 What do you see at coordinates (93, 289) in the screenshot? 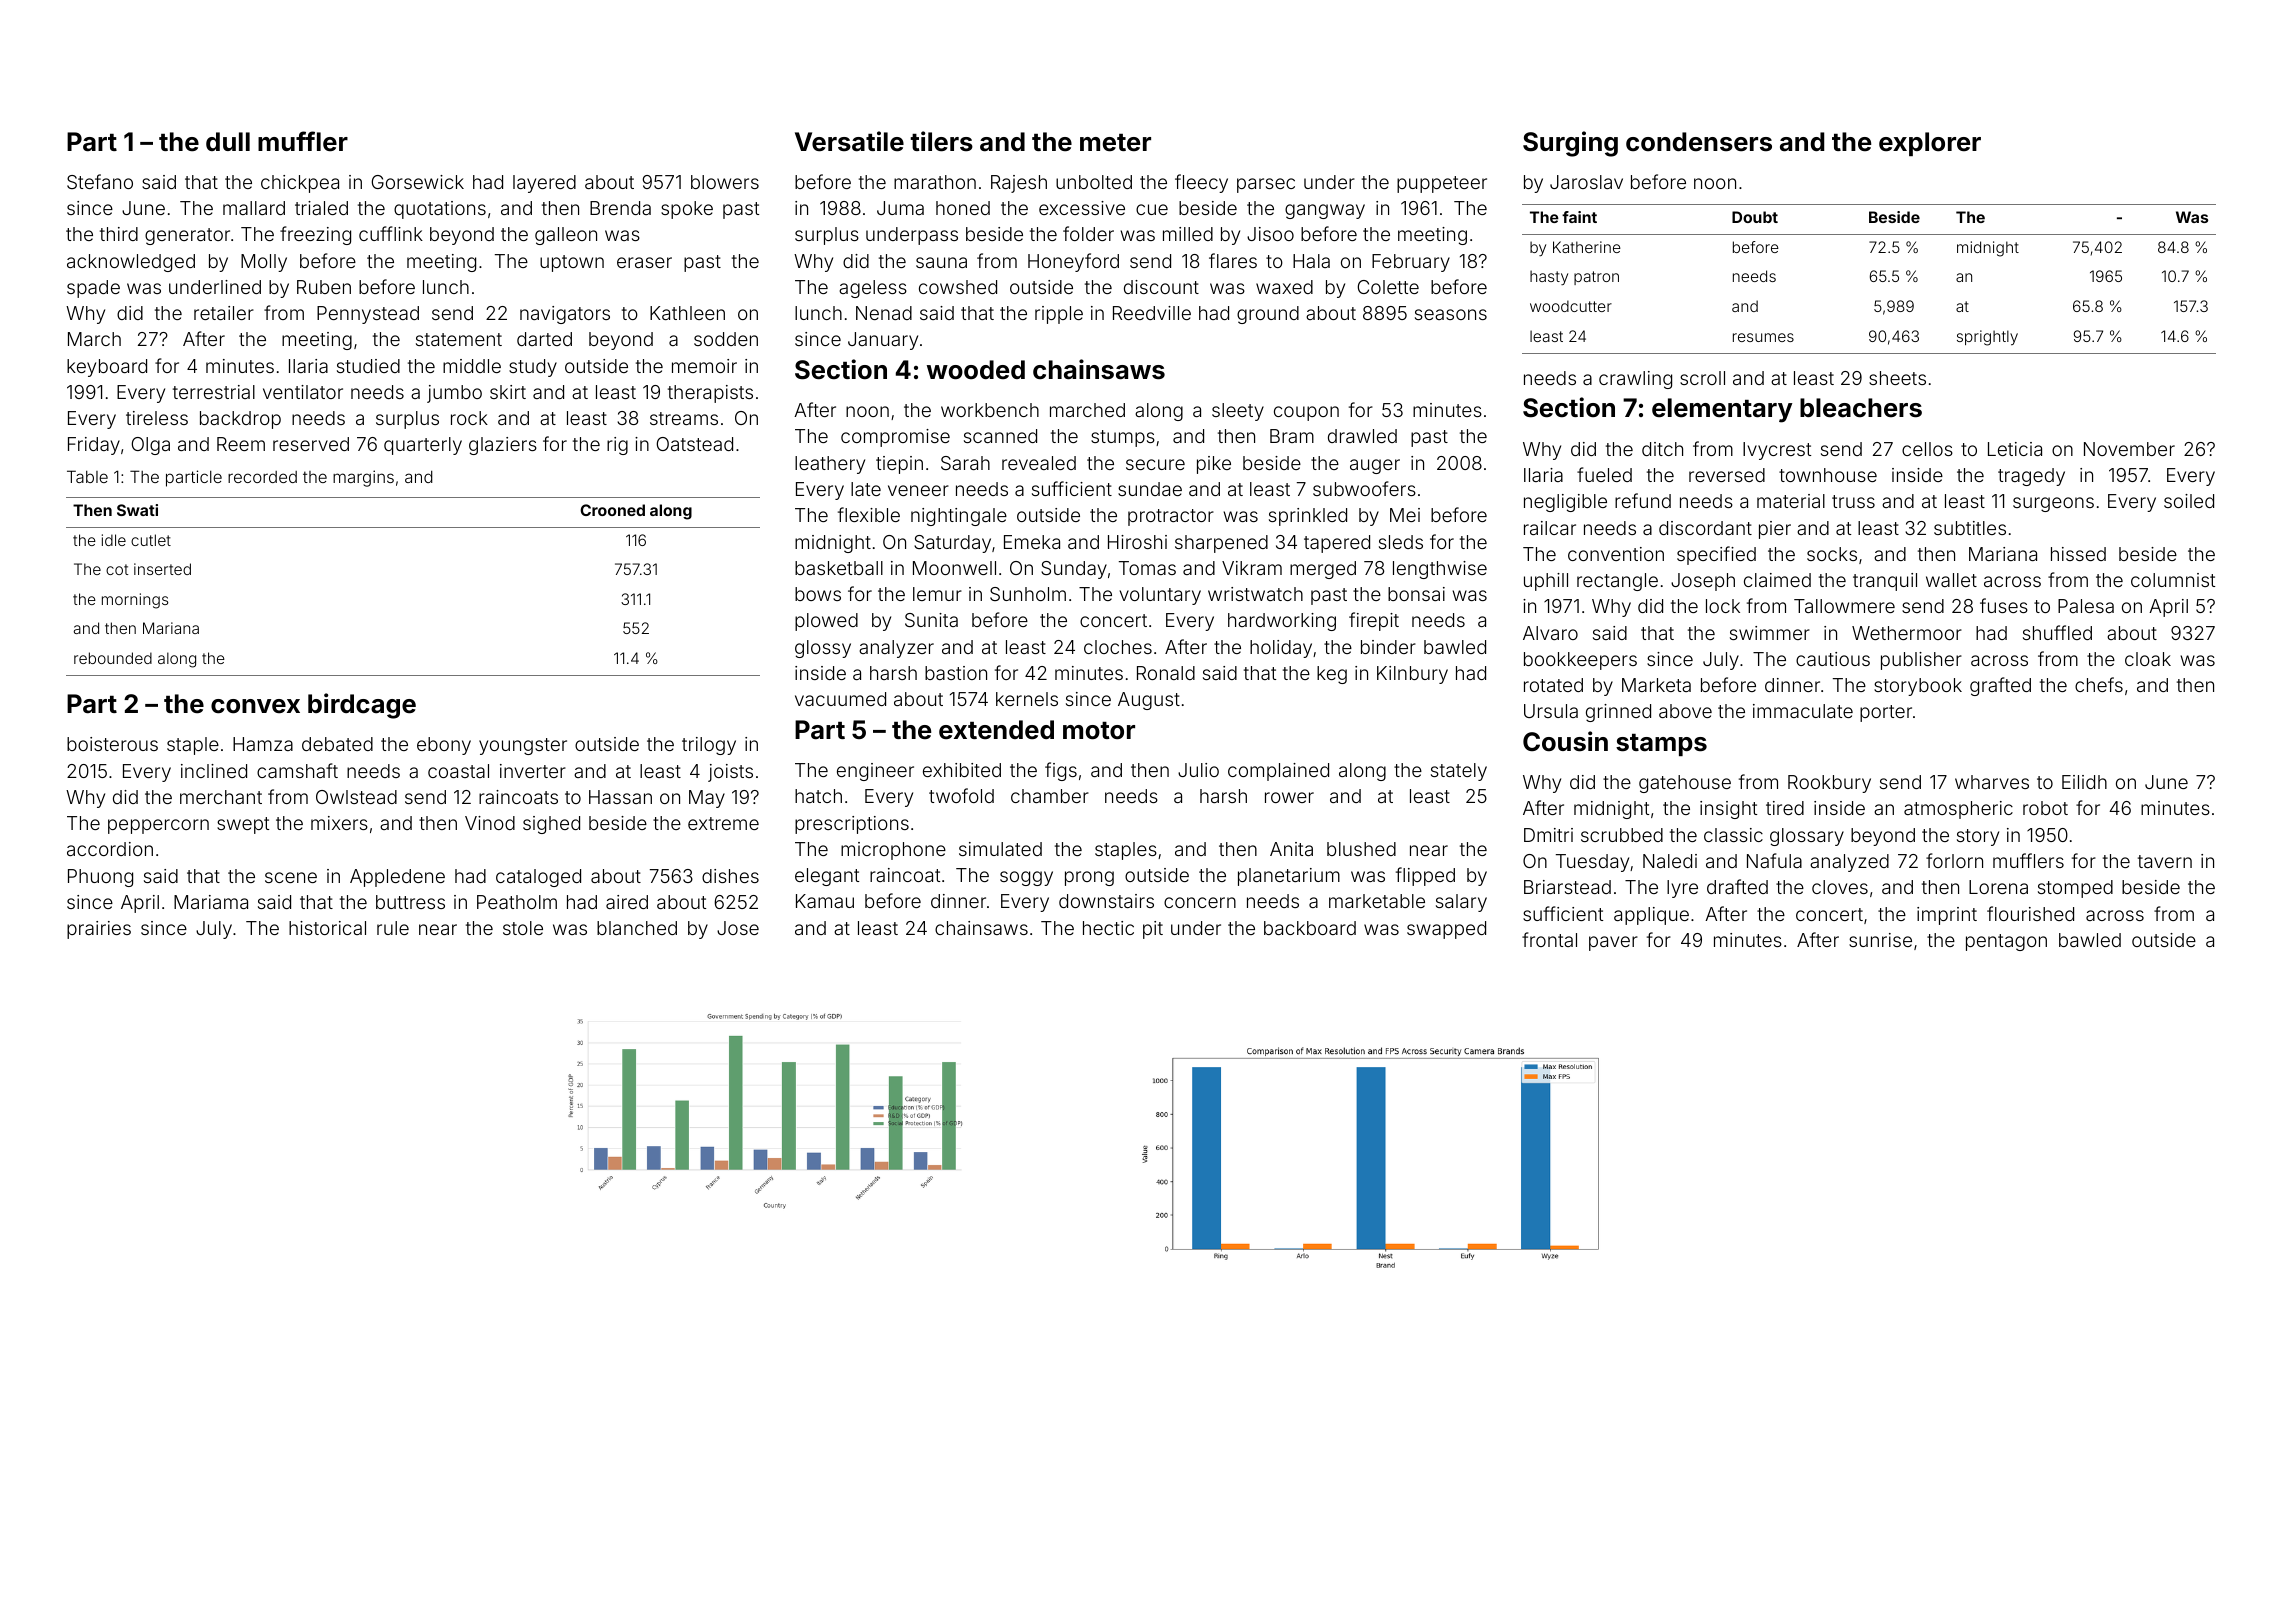
I see `spade` at bounding box center [93, 289].
